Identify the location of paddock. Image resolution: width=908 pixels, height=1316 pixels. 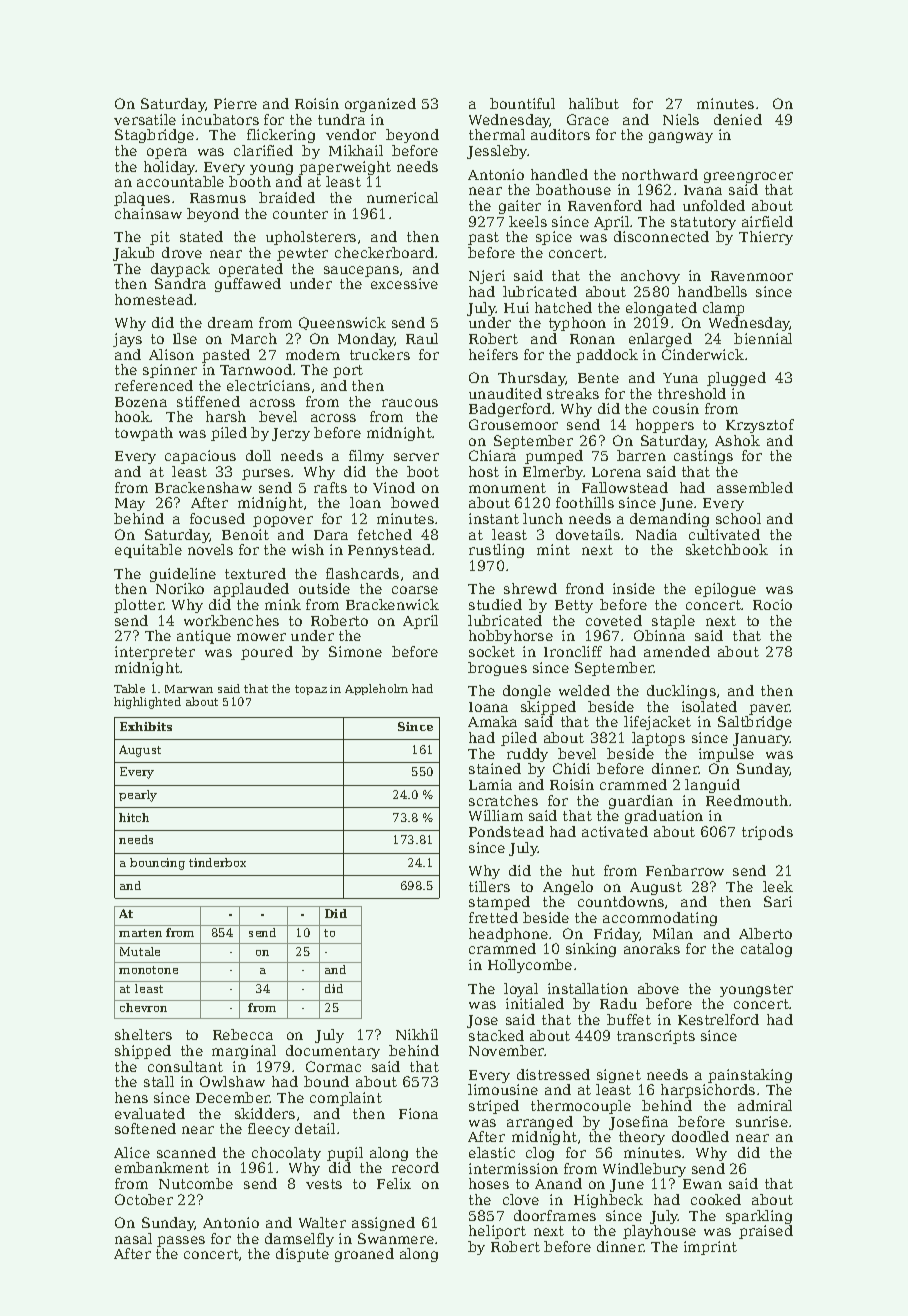
(607, 356).
